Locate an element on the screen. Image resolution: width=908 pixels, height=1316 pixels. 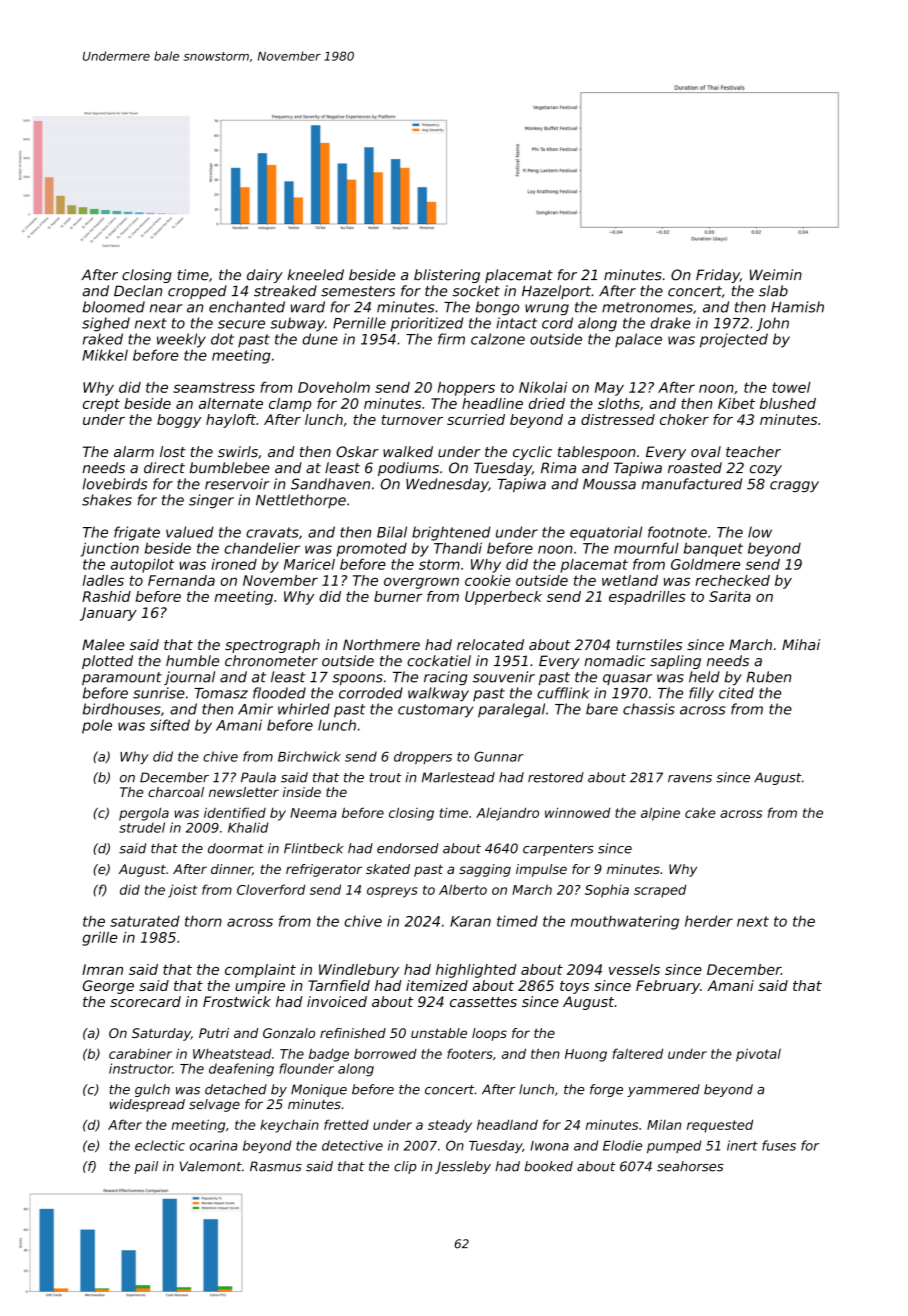
Weimin is located at coordinates (776, 275).
